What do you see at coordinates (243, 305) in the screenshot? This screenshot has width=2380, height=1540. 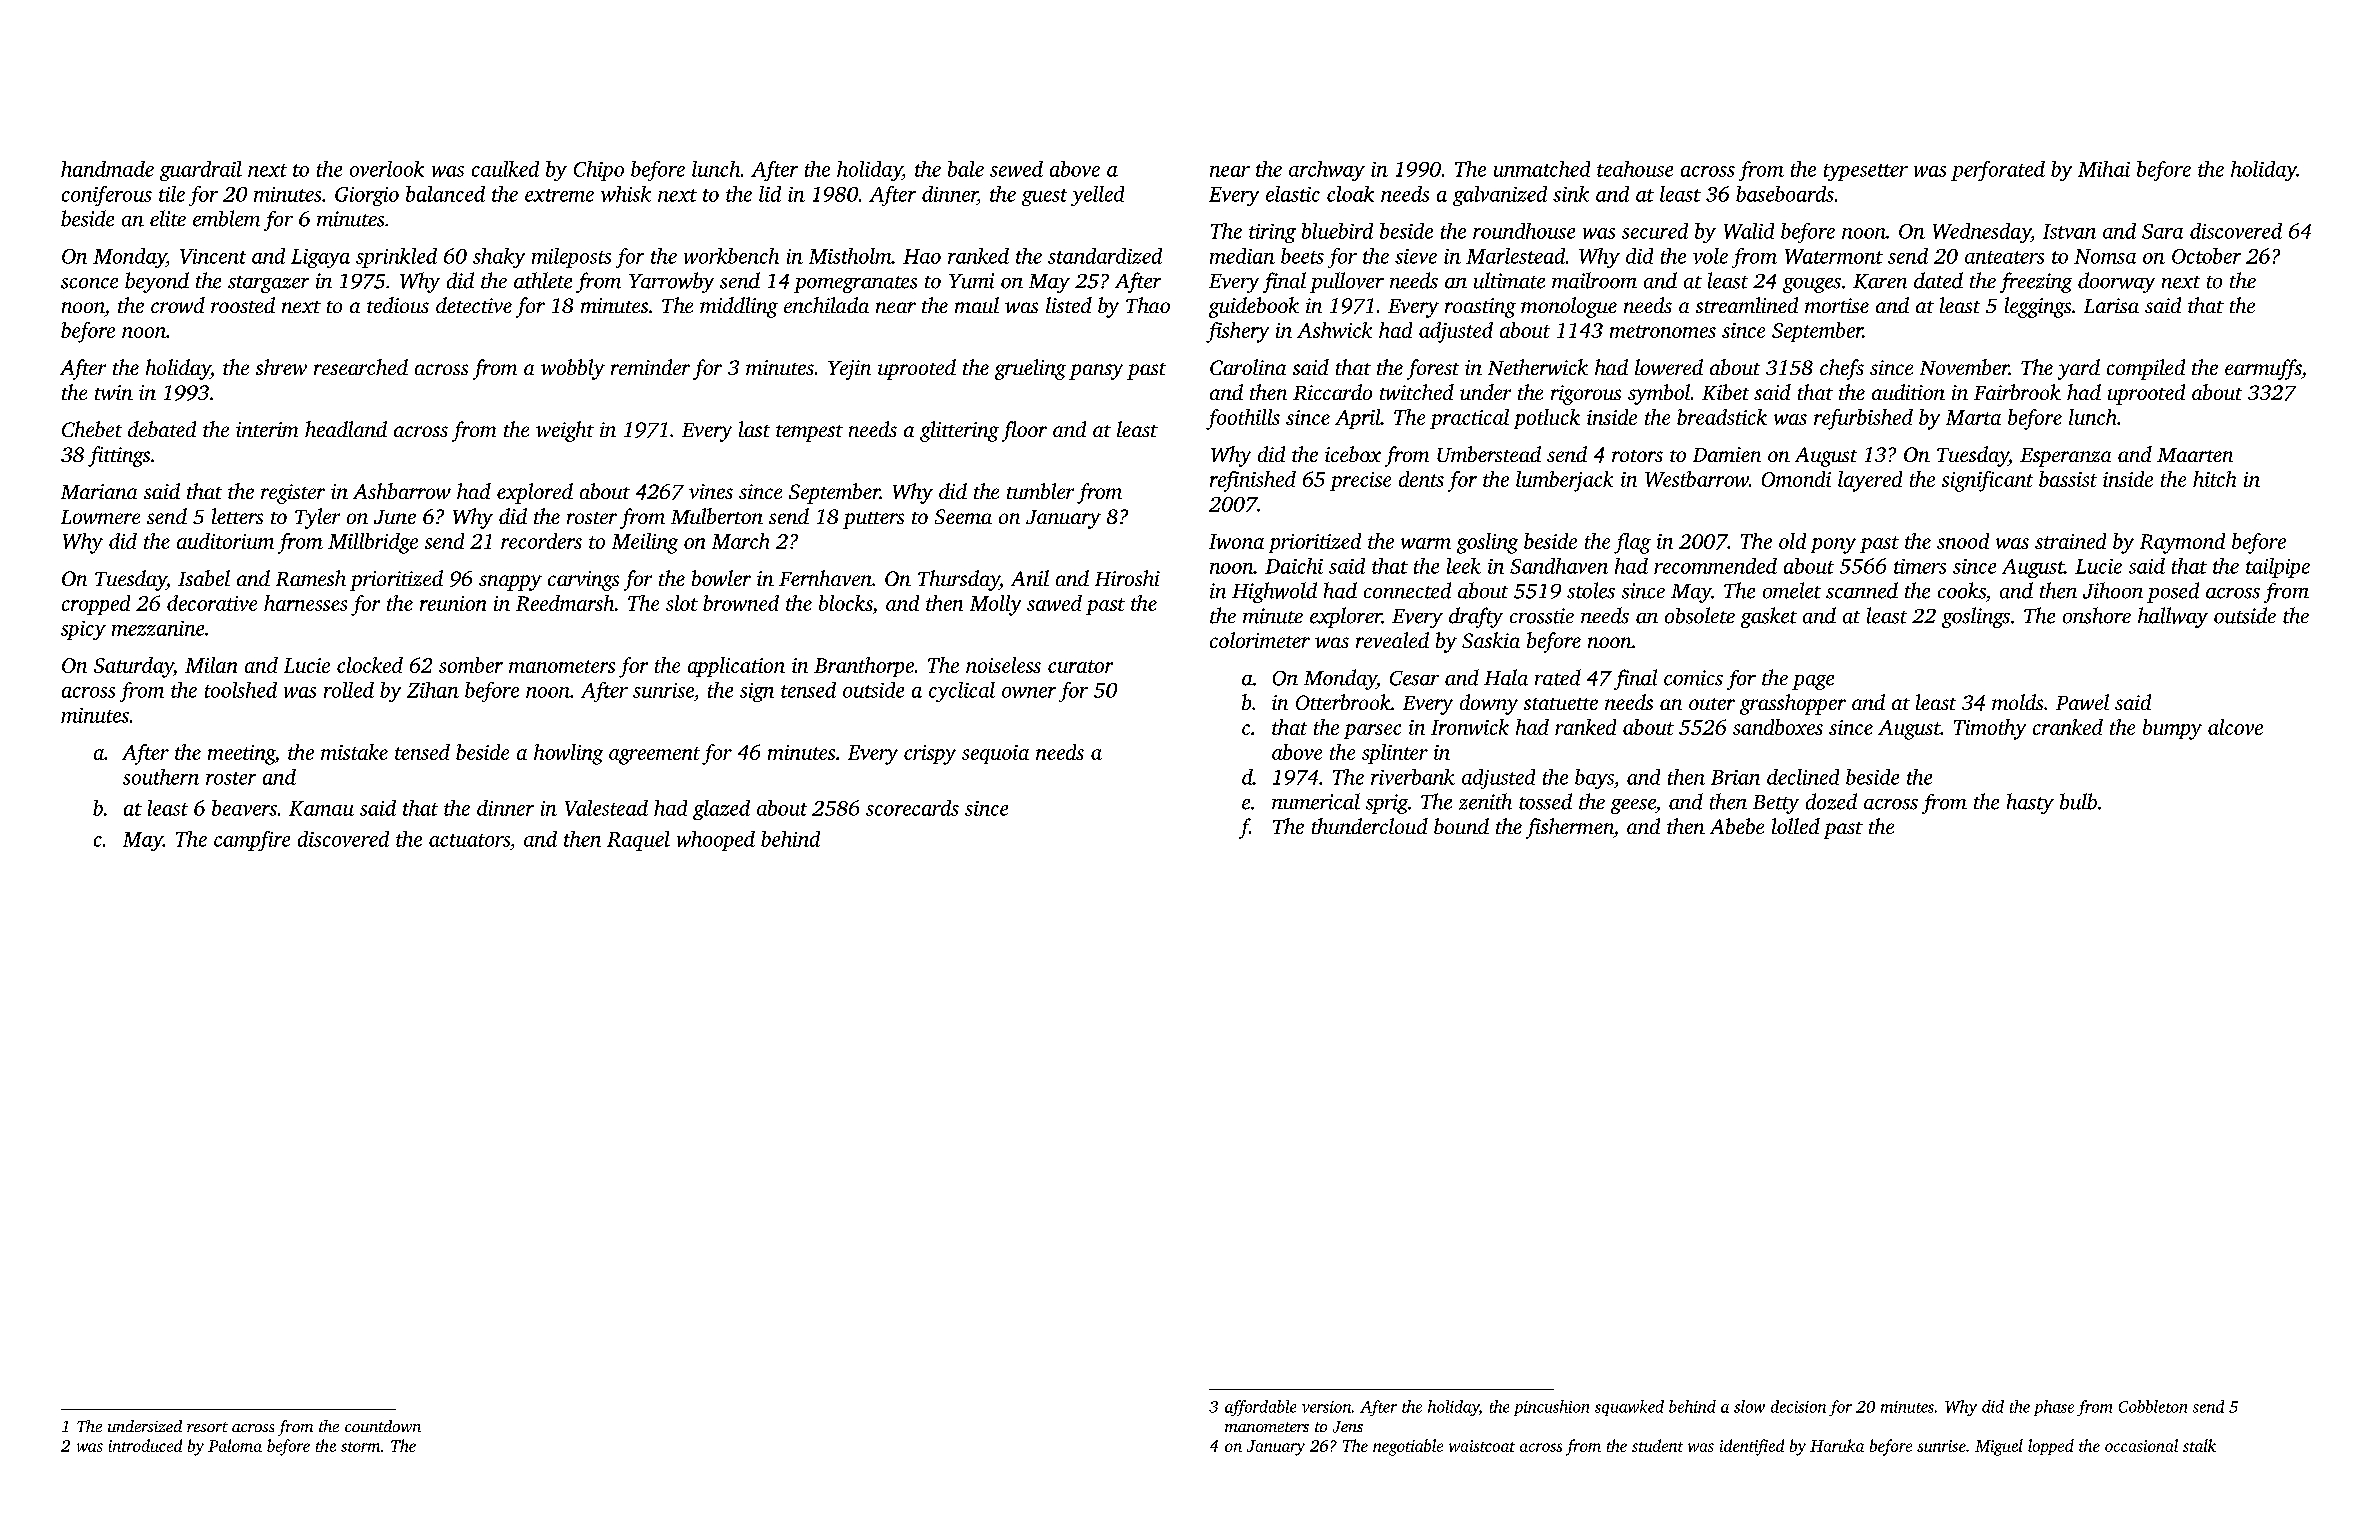 I see `roosted` at bounding box center [243, 305].
